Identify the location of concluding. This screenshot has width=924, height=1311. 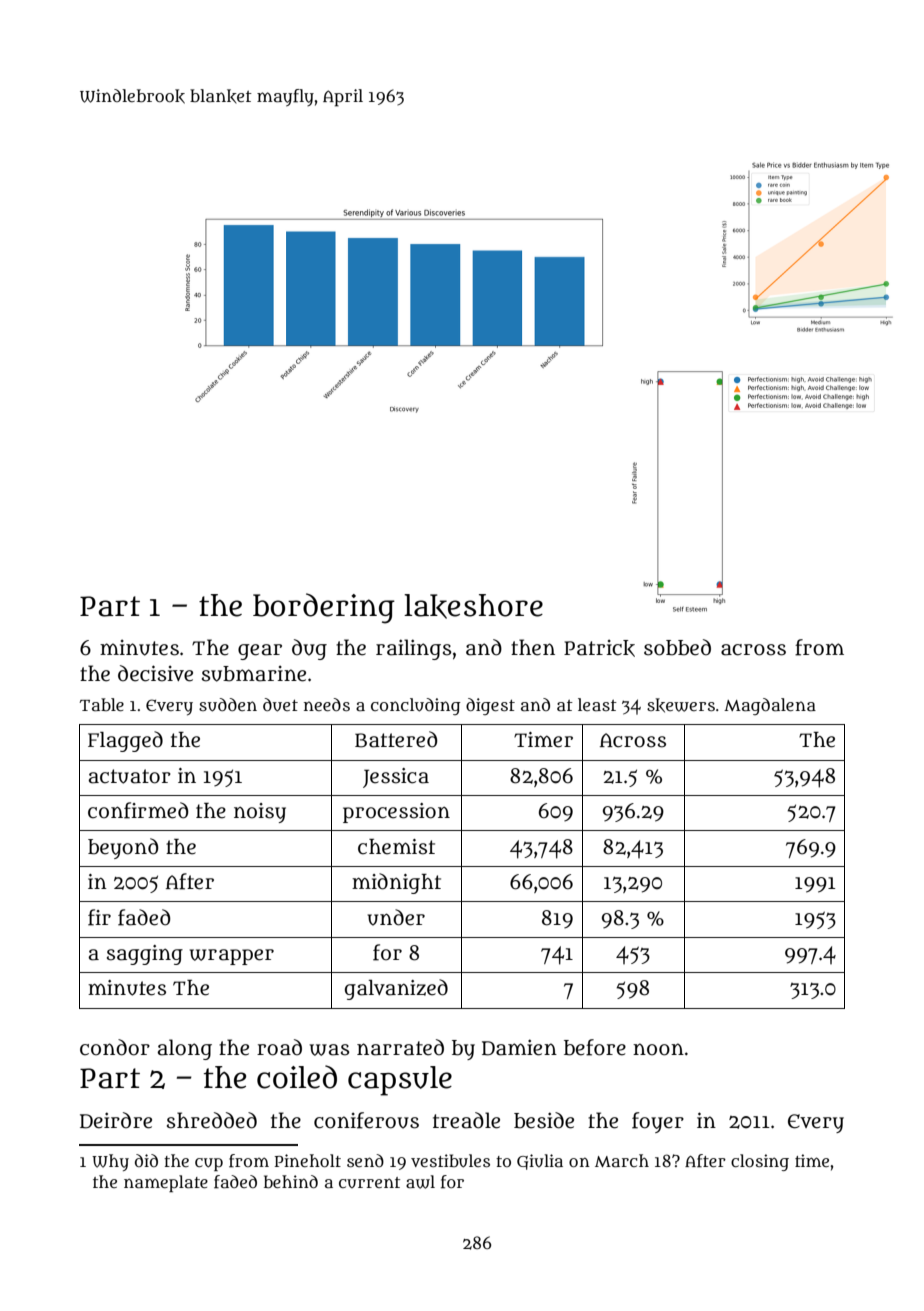
(416, 706).
